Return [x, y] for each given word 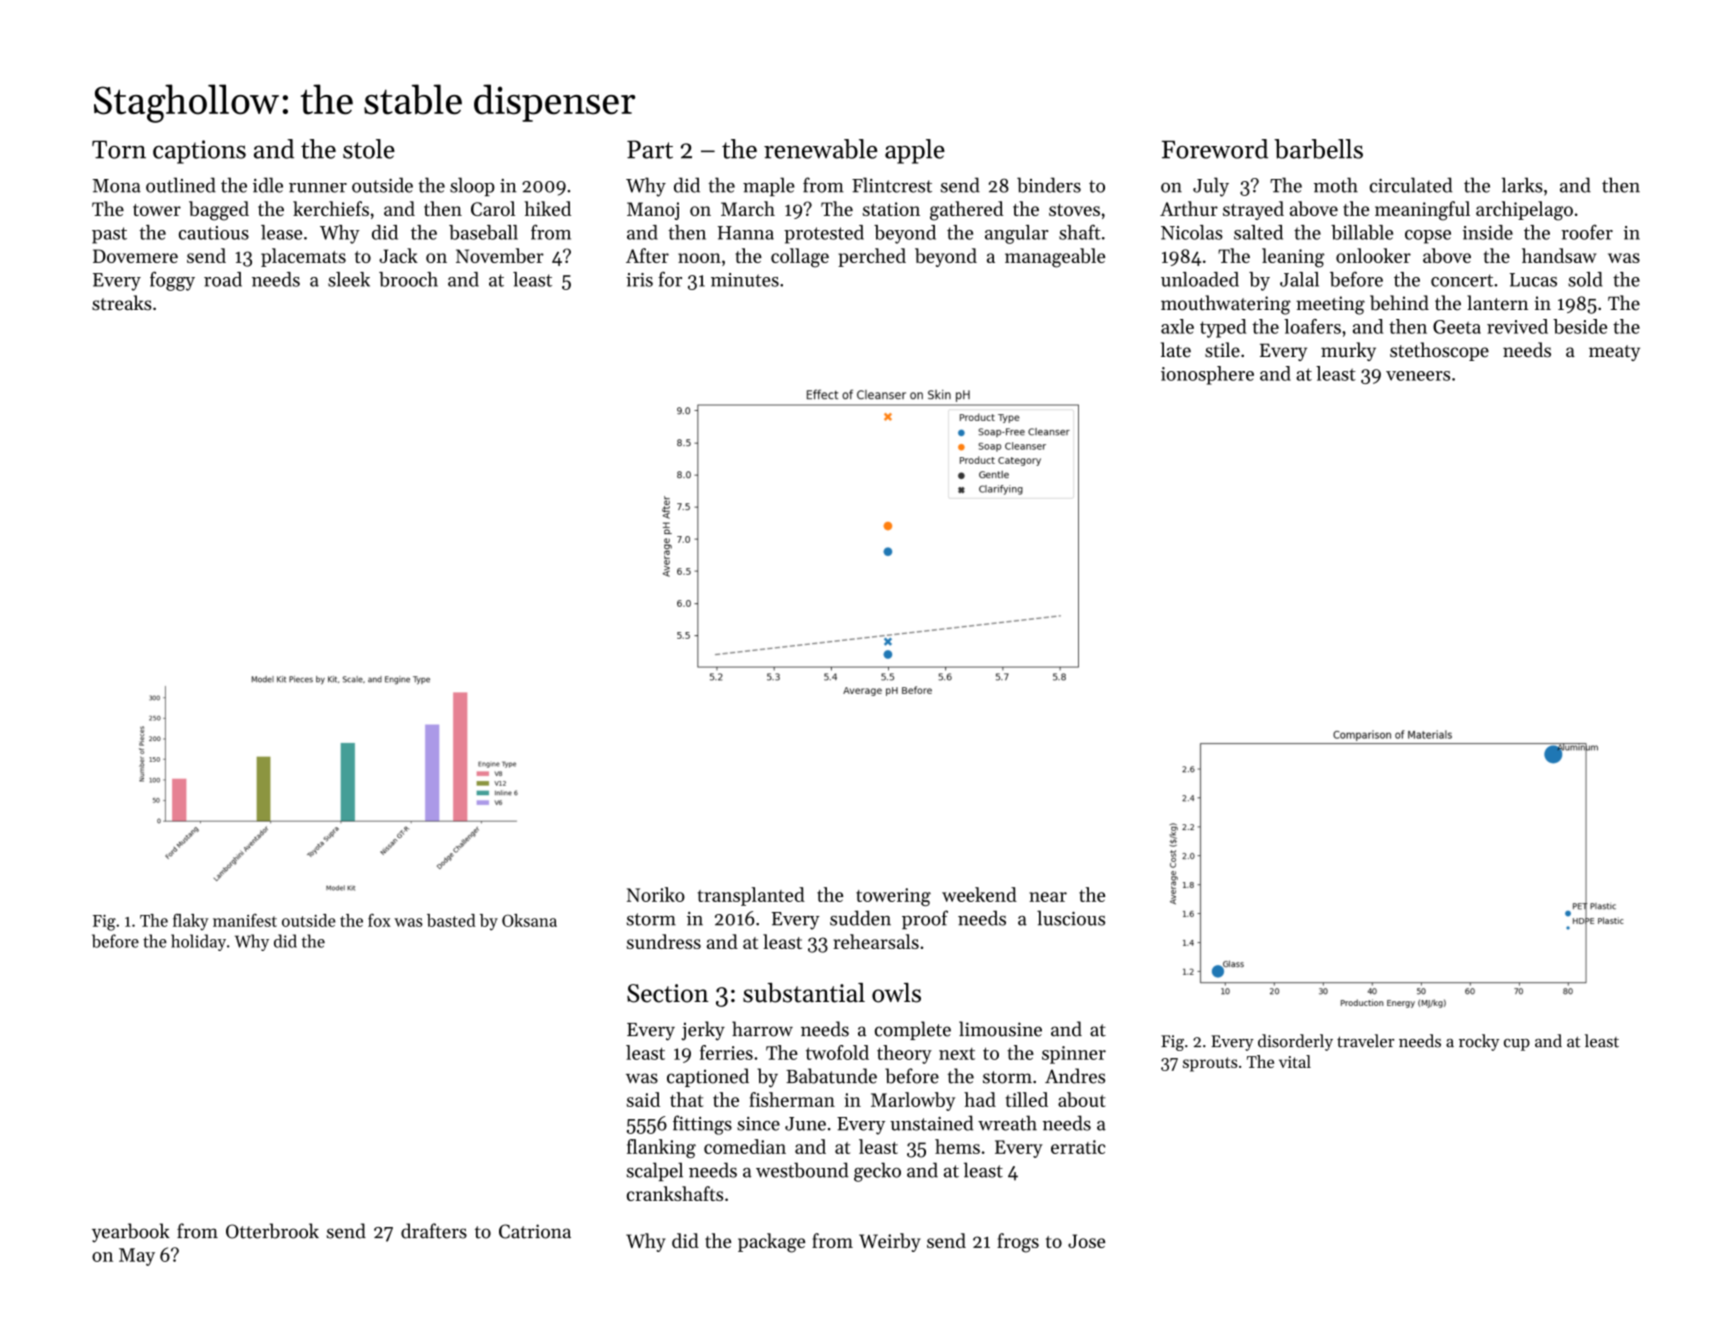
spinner [1074, 1055]
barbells [1318, 149]
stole [369, 149]
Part [650, 149]
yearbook [131, 1233]
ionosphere [1207, 375]
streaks [122, 303]
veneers [1418, 376]
